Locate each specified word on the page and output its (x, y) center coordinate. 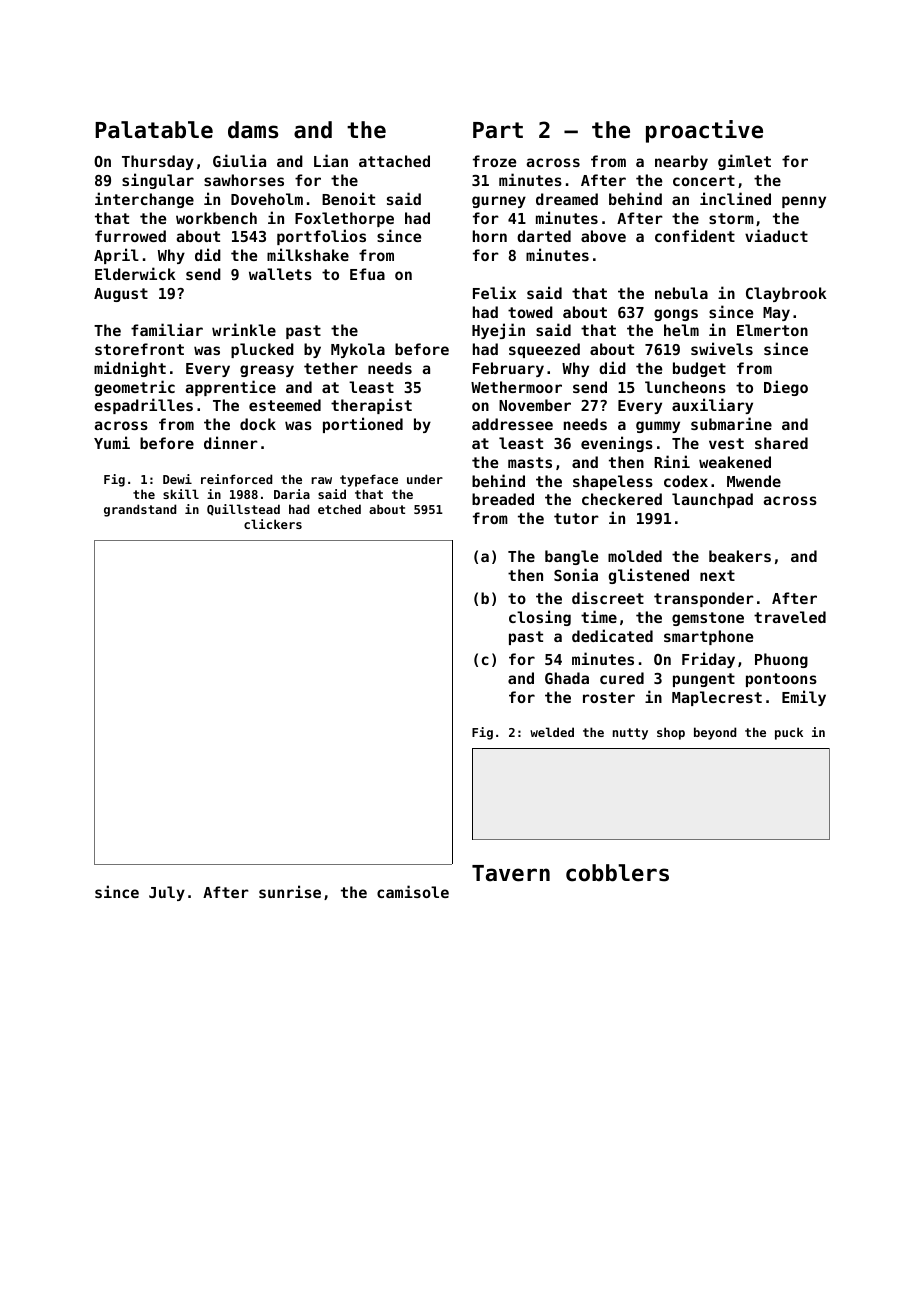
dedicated (612, 635)
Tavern (511, 873)
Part (498, 130)
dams (253, 130)
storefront (139, 349)
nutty (630, 734)
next (717, 575)
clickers (273, 524)
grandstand (140, 510)
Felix (494, 292)
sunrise (290, 891)
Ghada (567, 678)
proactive (704, 131)
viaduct (776, 235)
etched (339, 509)
